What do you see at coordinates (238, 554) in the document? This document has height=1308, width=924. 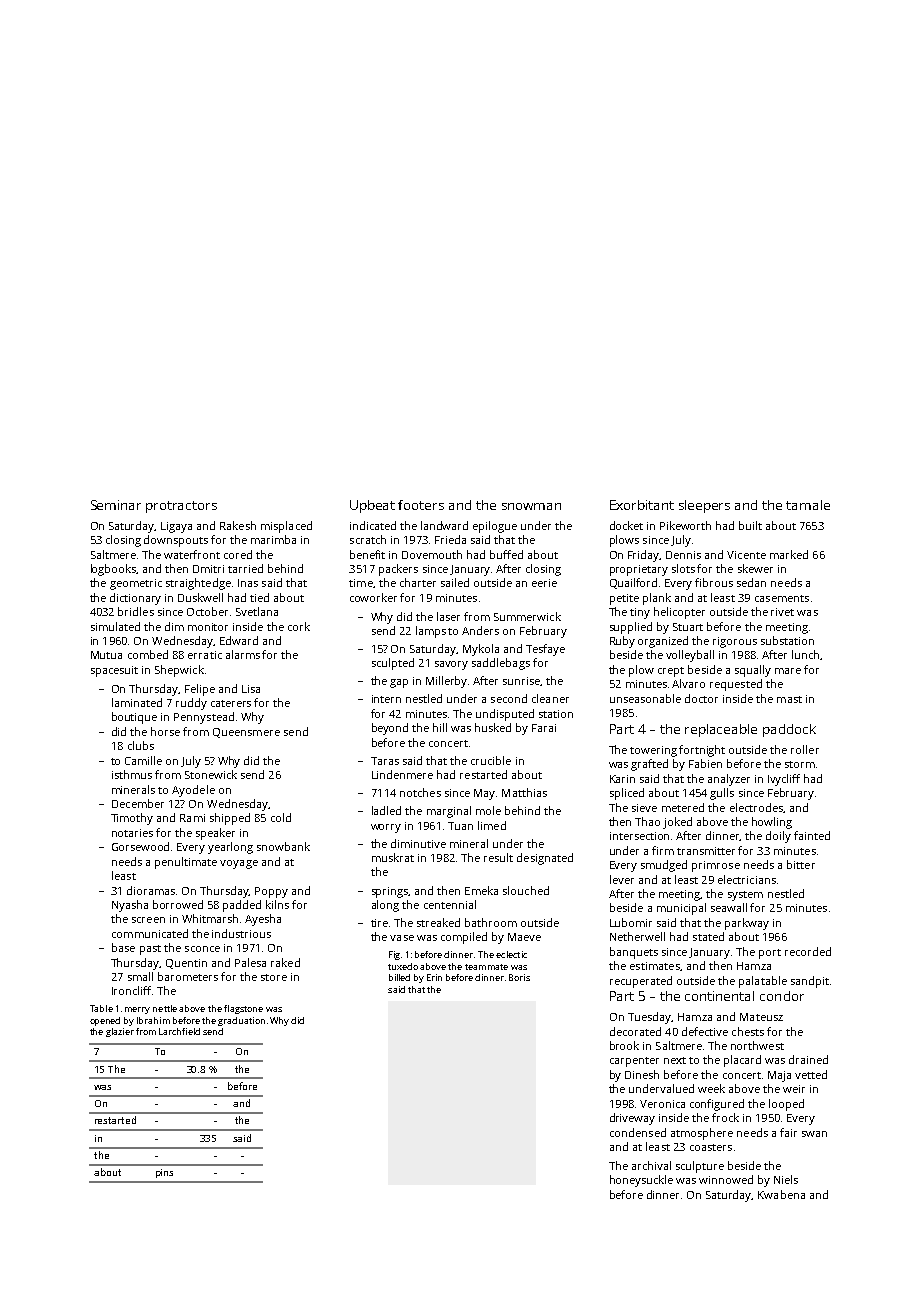 I see `cored` at bounding box center [238, 554].
